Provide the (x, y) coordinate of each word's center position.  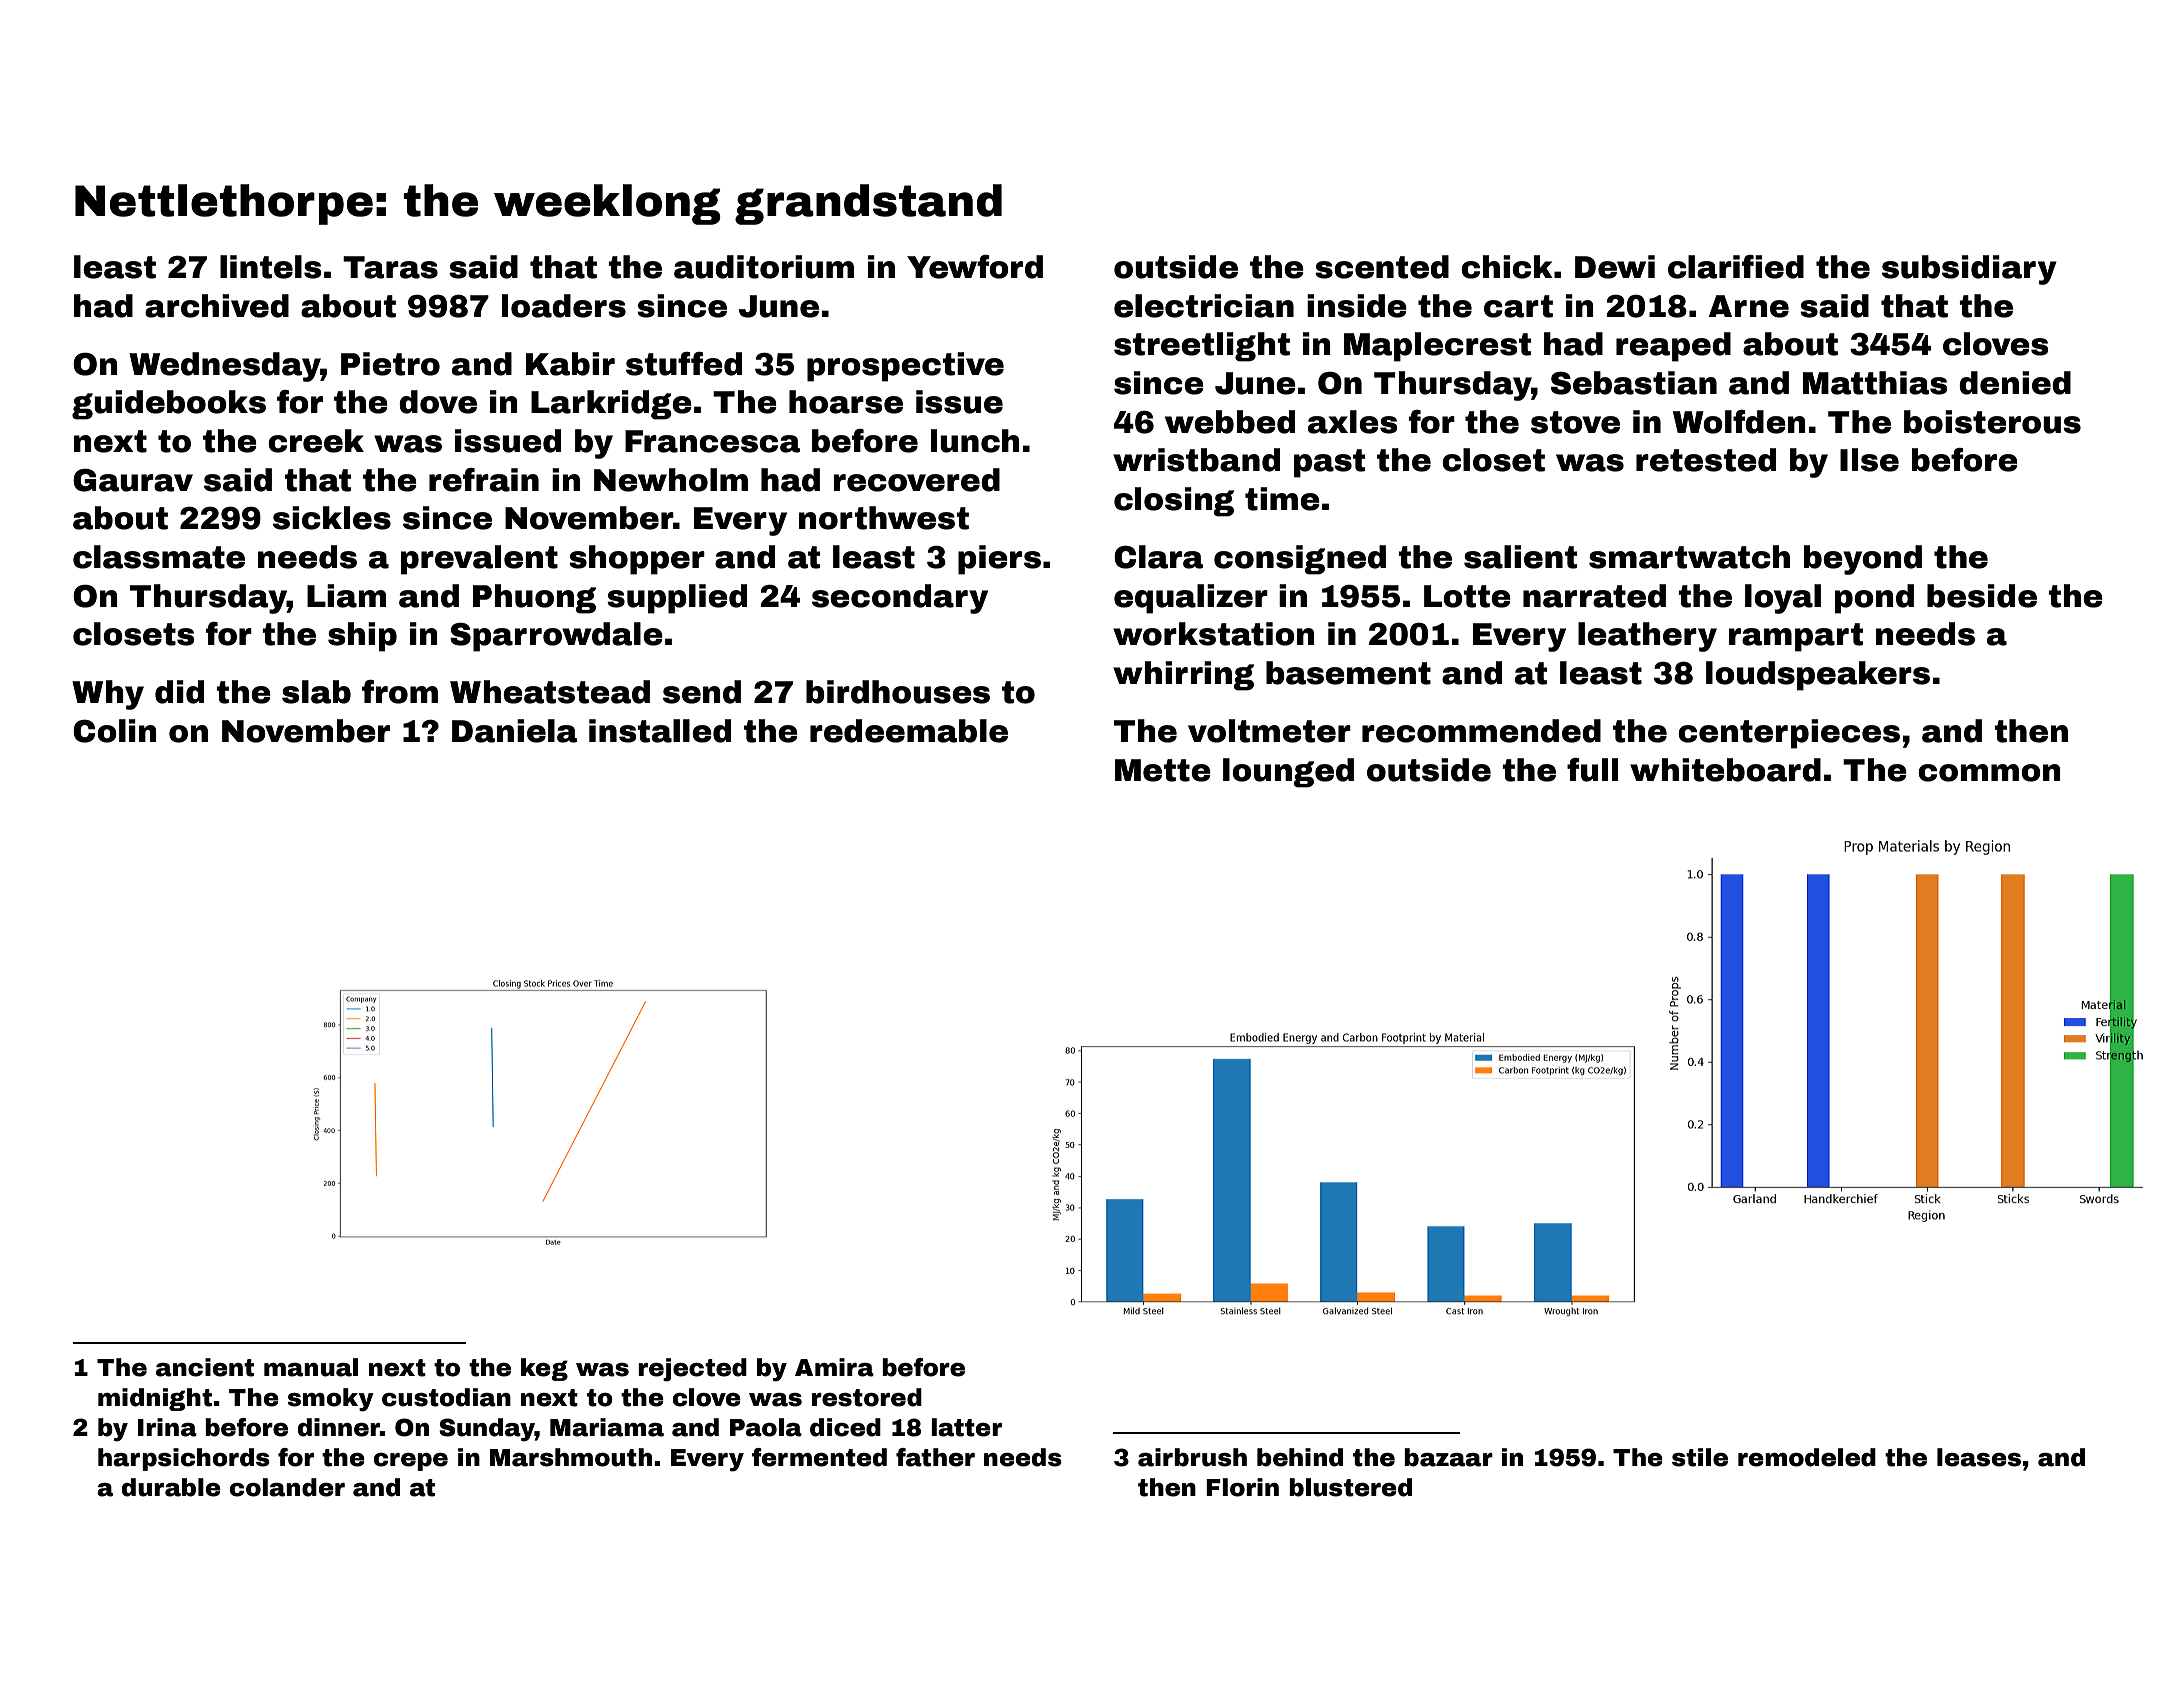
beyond (1863, 560)
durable (171, 1487)
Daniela (514, 731)
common (1989, 773)
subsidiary (1969, 270)
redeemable (909, 731)
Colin (114, 731)
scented (1382, 267)
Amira (834, 1367)
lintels (271, 267)
